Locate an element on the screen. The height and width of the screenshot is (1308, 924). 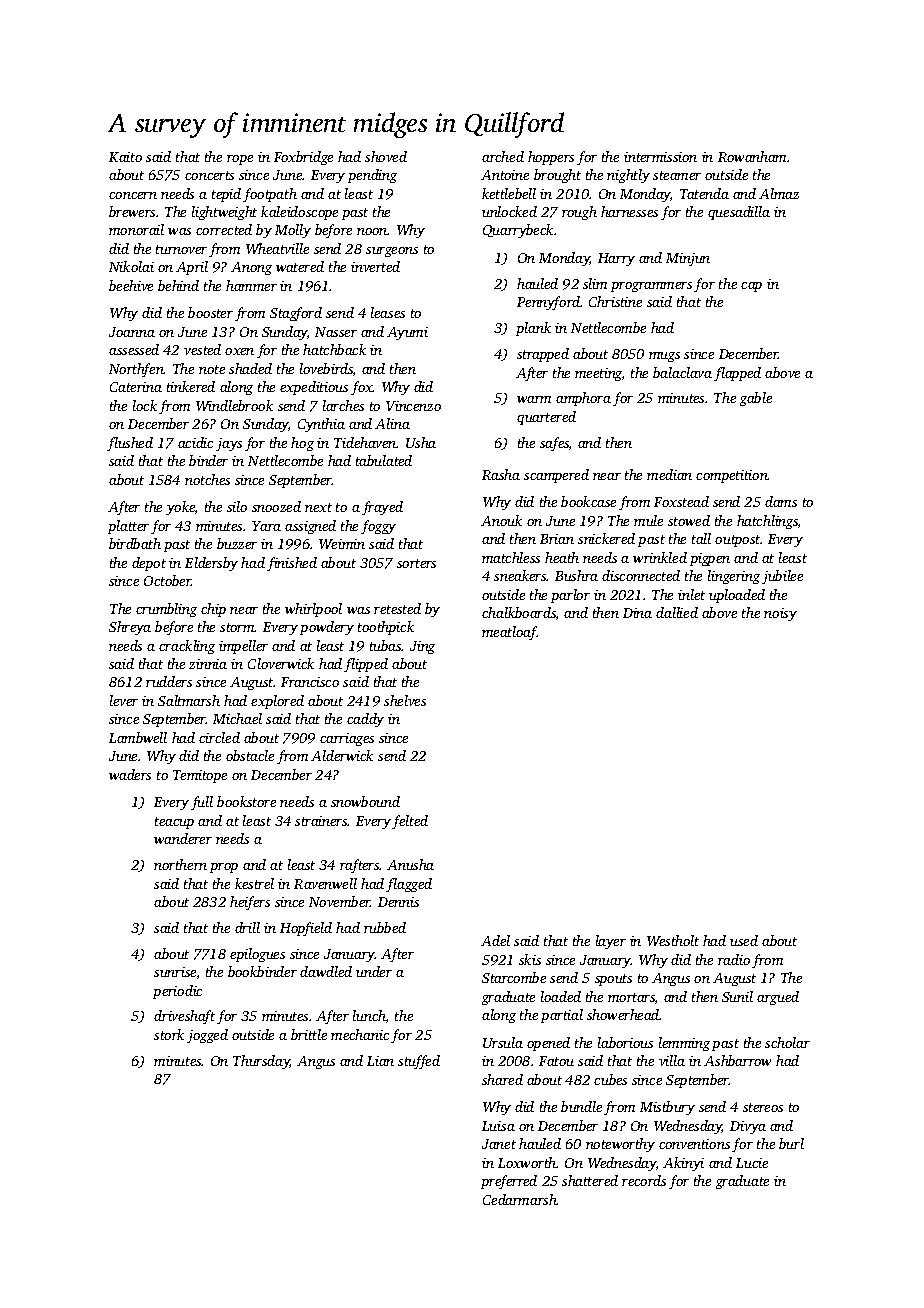
waders is located at coordinates (130, 774).
